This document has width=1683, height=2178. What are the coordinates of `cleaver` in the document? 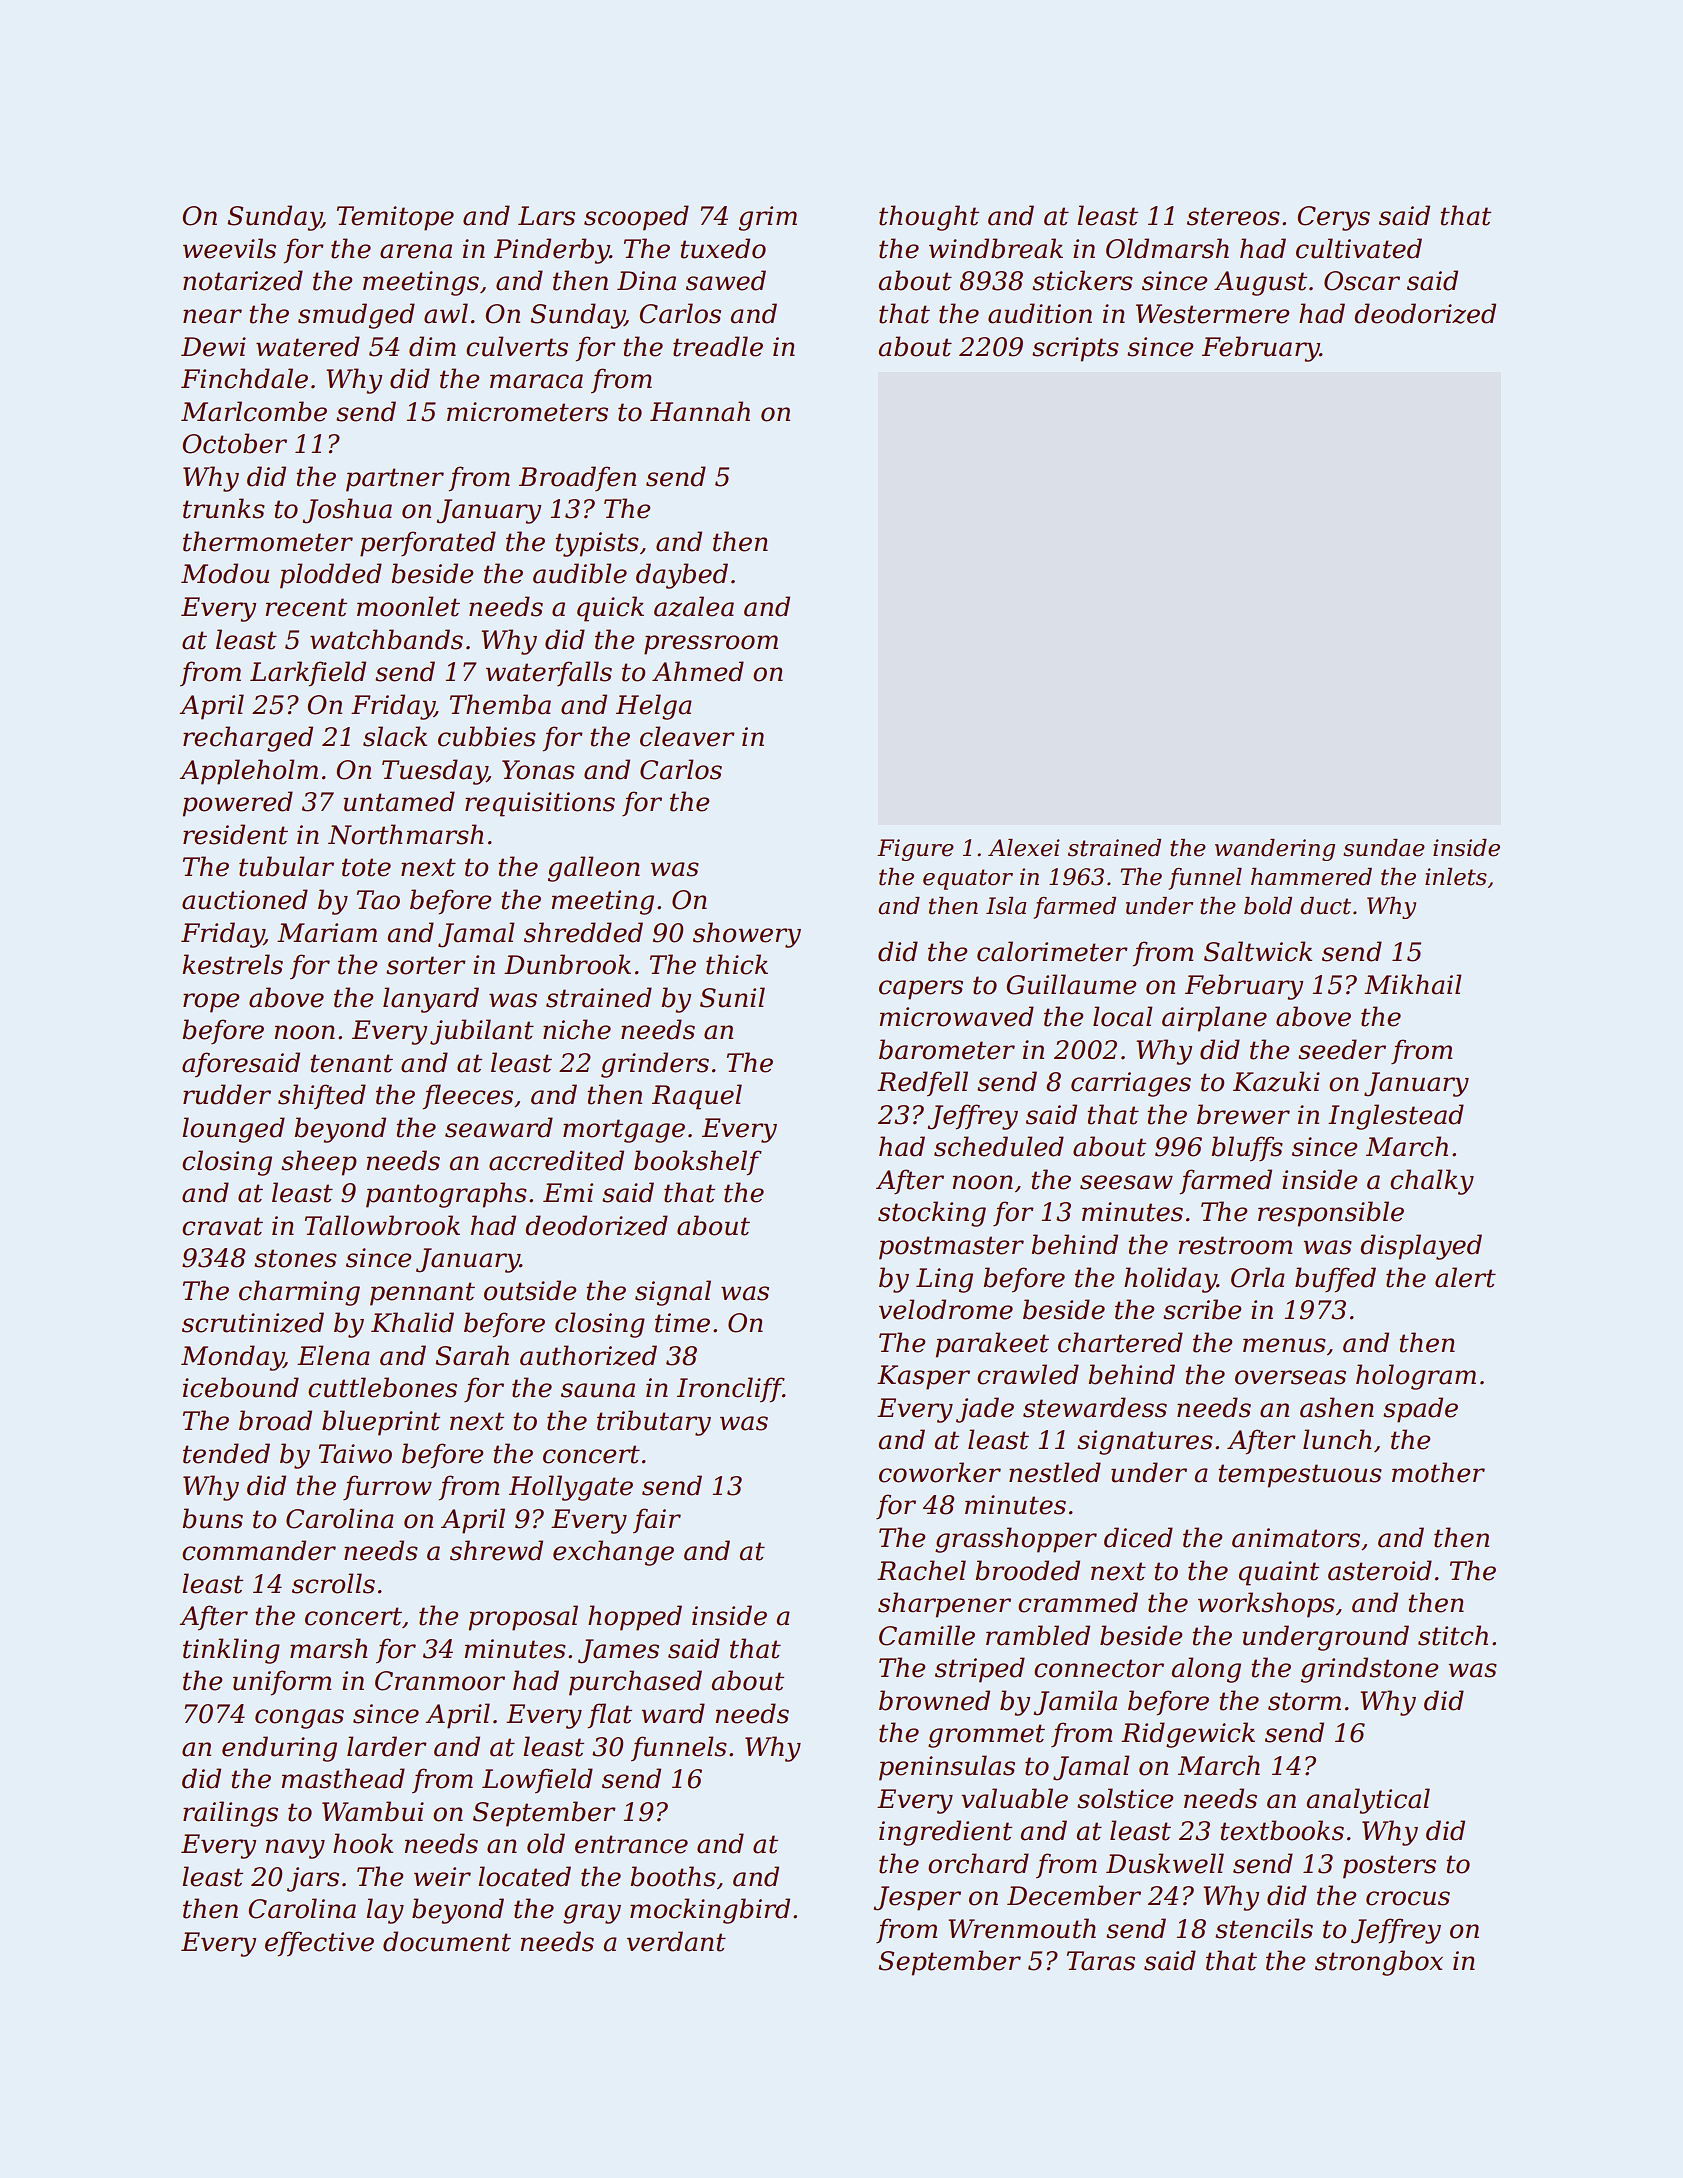 It's located at (687, 736).
